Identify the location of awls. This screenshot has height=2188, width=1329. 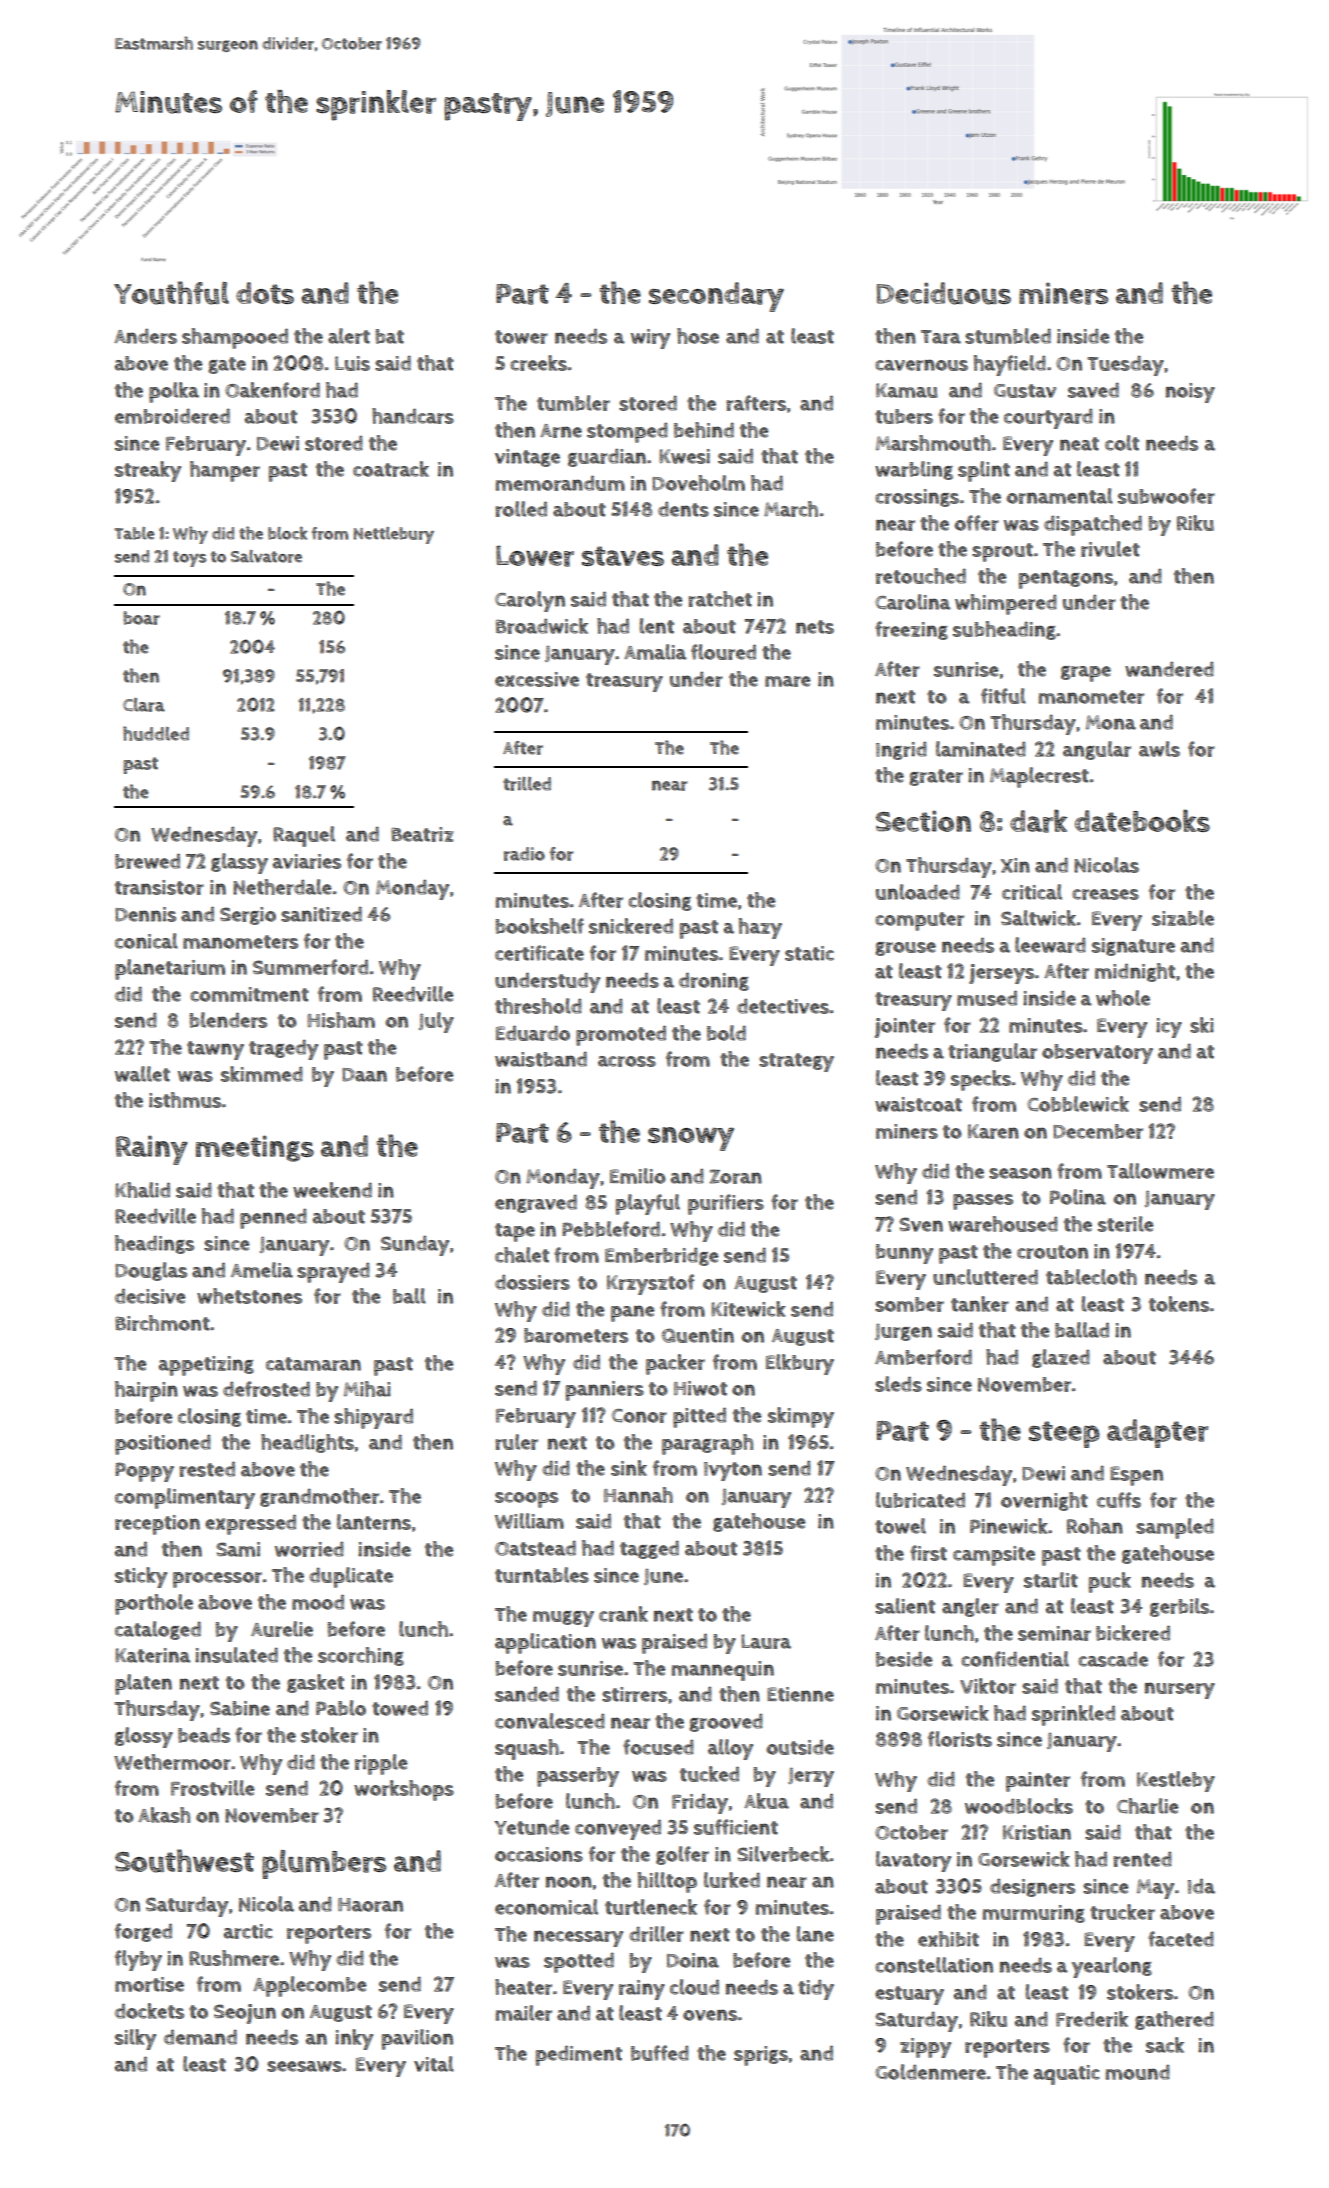
(1159, 749).
